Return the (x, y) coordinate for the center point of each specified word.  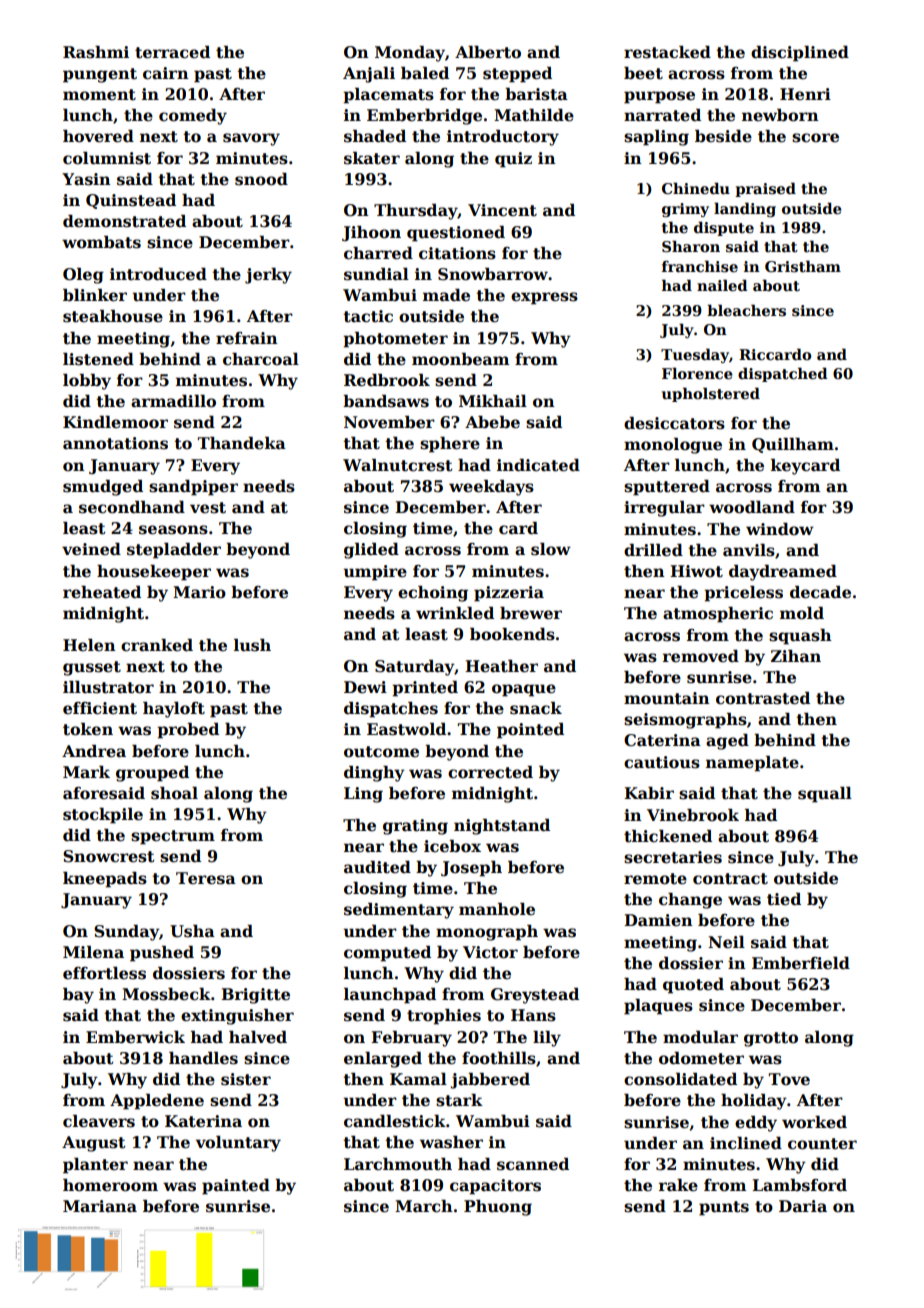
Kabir (649, 793)
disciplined (800, 54)
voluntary (238, 1144)
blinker (95, 295)
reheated (102, 592)
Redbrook (387, 380)
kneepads (105, 880)
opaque (524, 690)
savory (251, 139)
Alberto (488, 52)
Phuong (498, 1208)
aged (727, 742)
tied (784, 899)
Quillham (793, 445)
